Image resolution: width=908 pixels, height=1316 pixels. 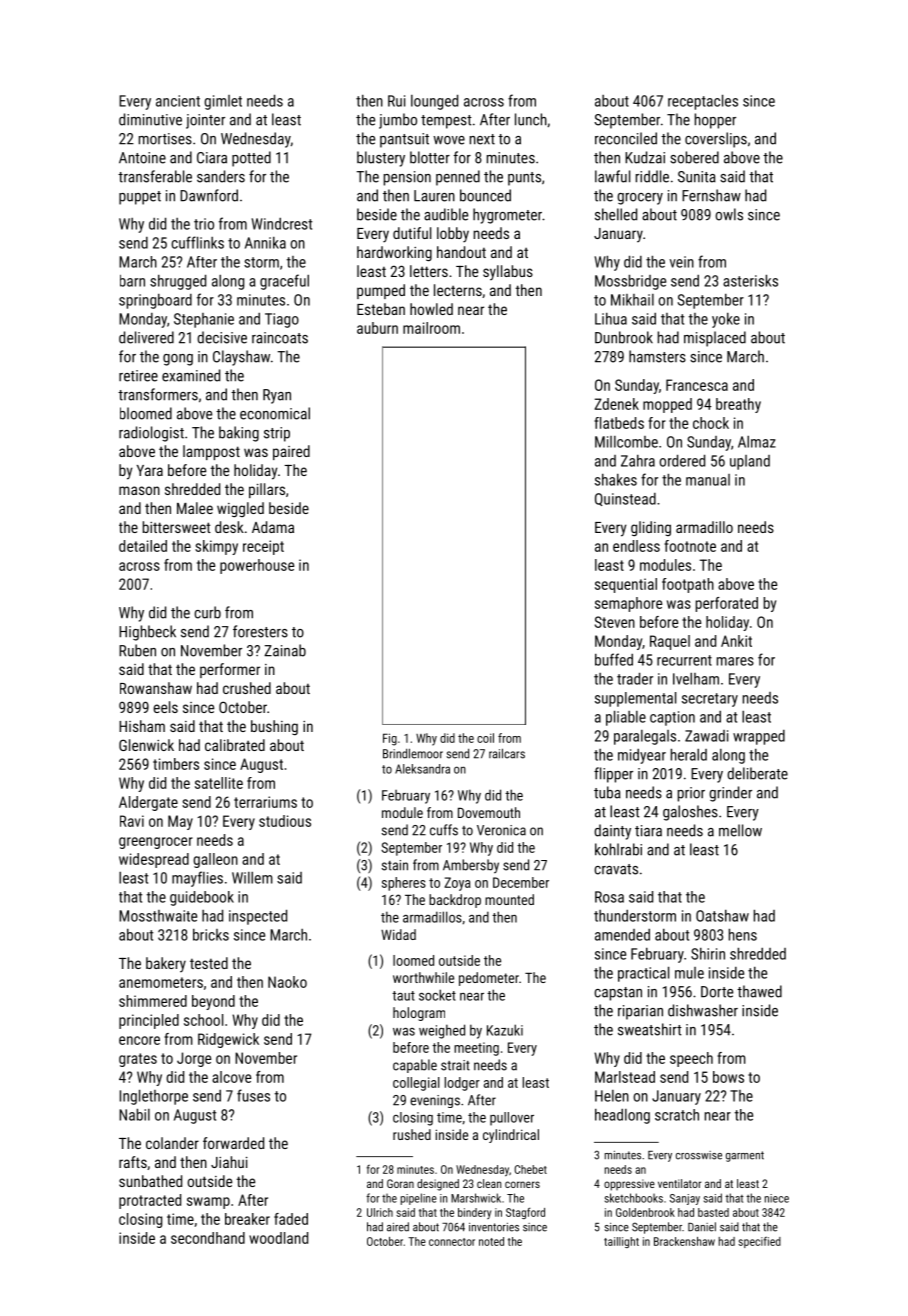 I want to click on Adama, so click(x=273, y=527).
